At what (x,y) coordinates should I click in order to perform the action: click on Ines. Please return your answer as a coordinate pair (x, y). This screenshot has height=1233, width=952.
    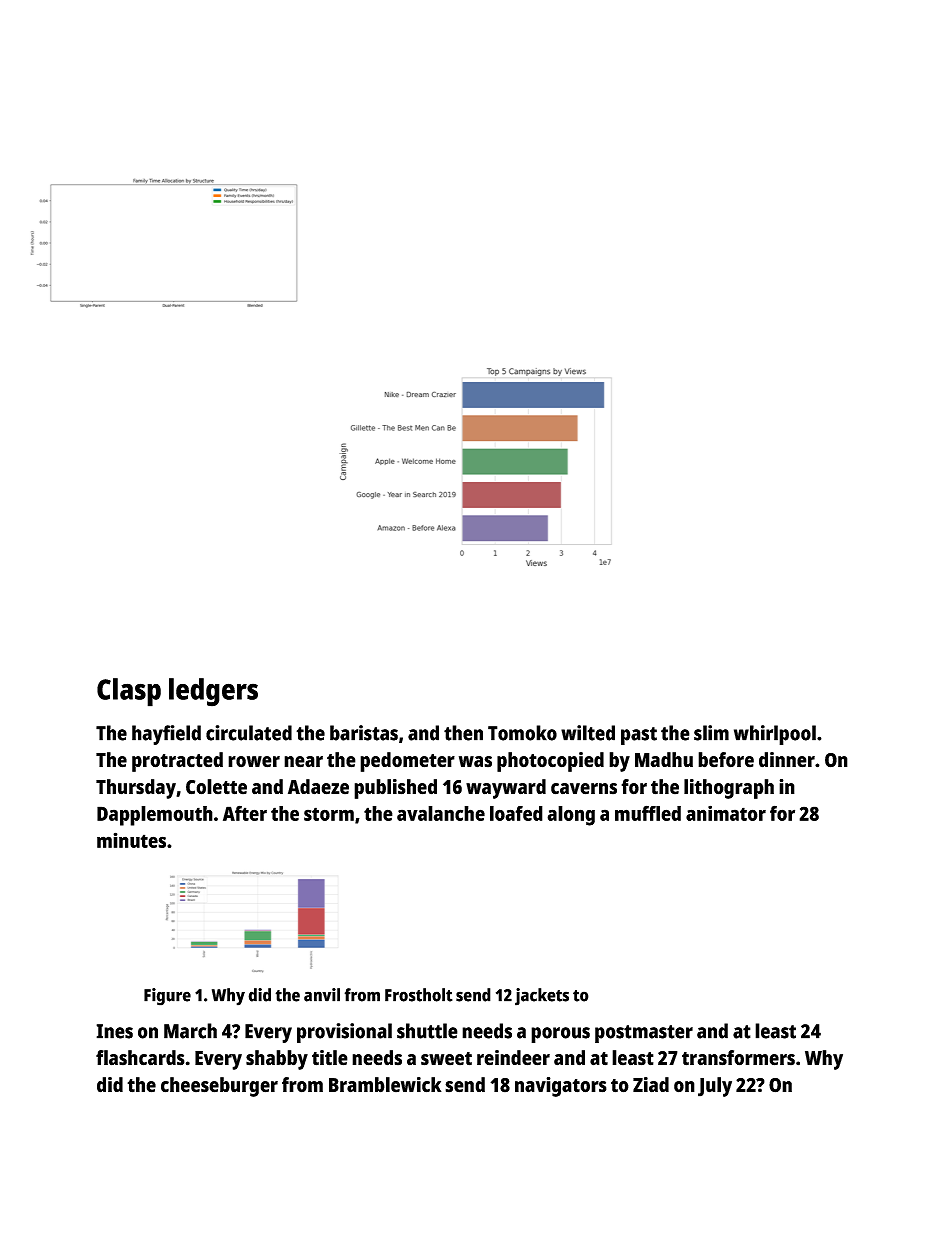
    Looking at the image, I should click on (114, 1031).
